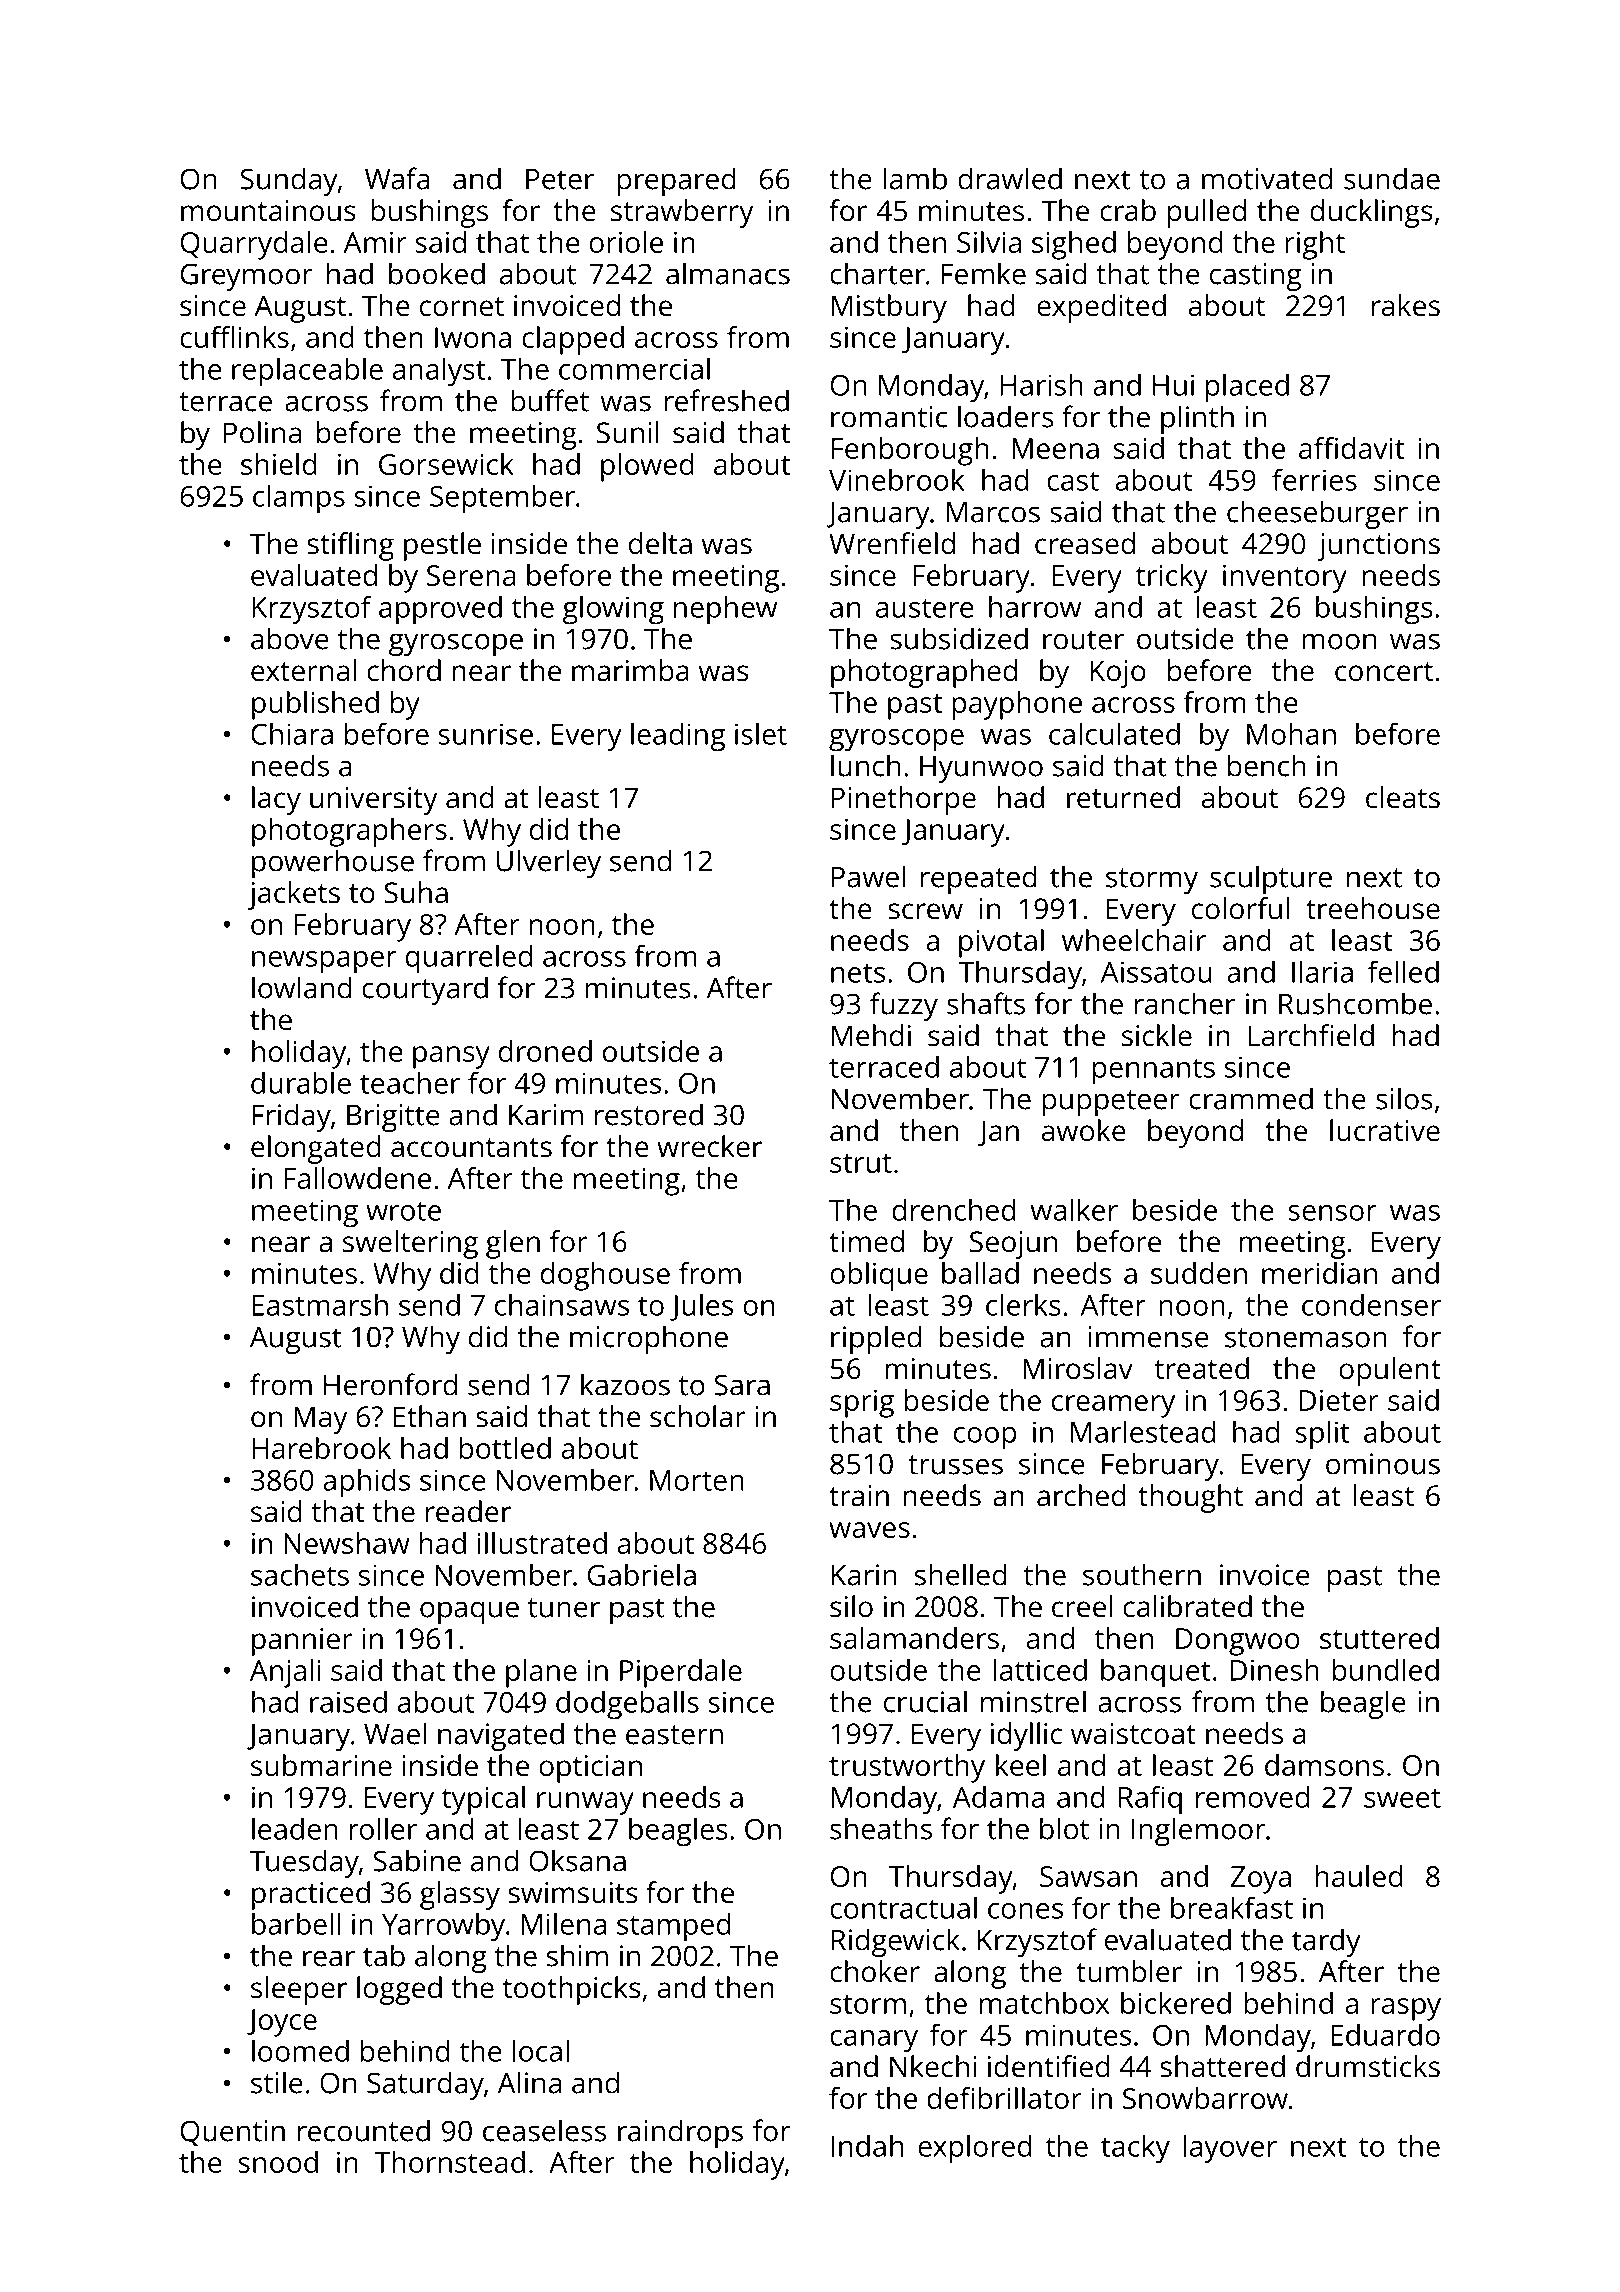  Describe the element at coordinates (981, 769) in the screenshot. I see `Hyunwoo` at that location.
